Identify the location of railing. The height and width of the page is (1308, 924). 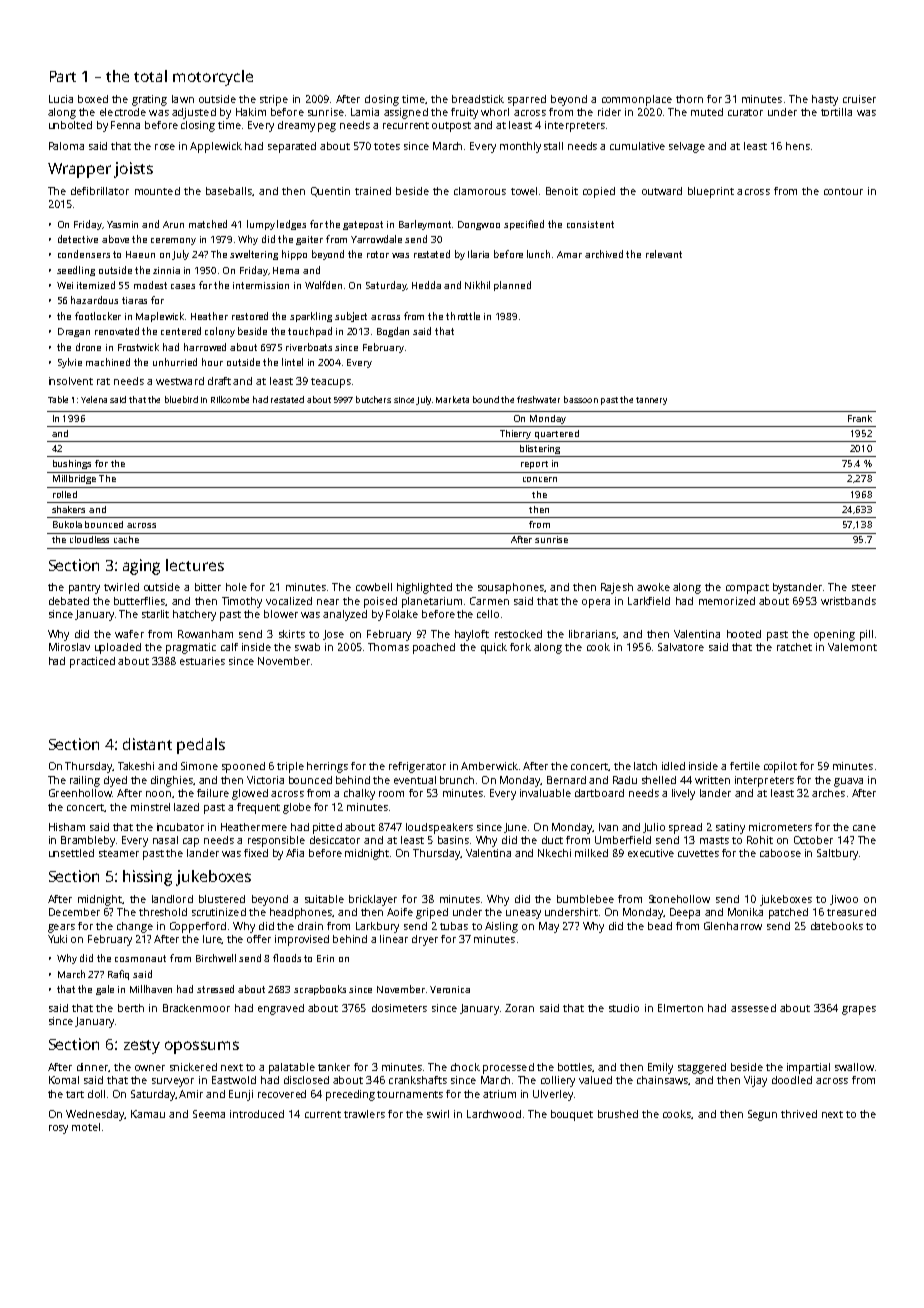
(85, 781).
